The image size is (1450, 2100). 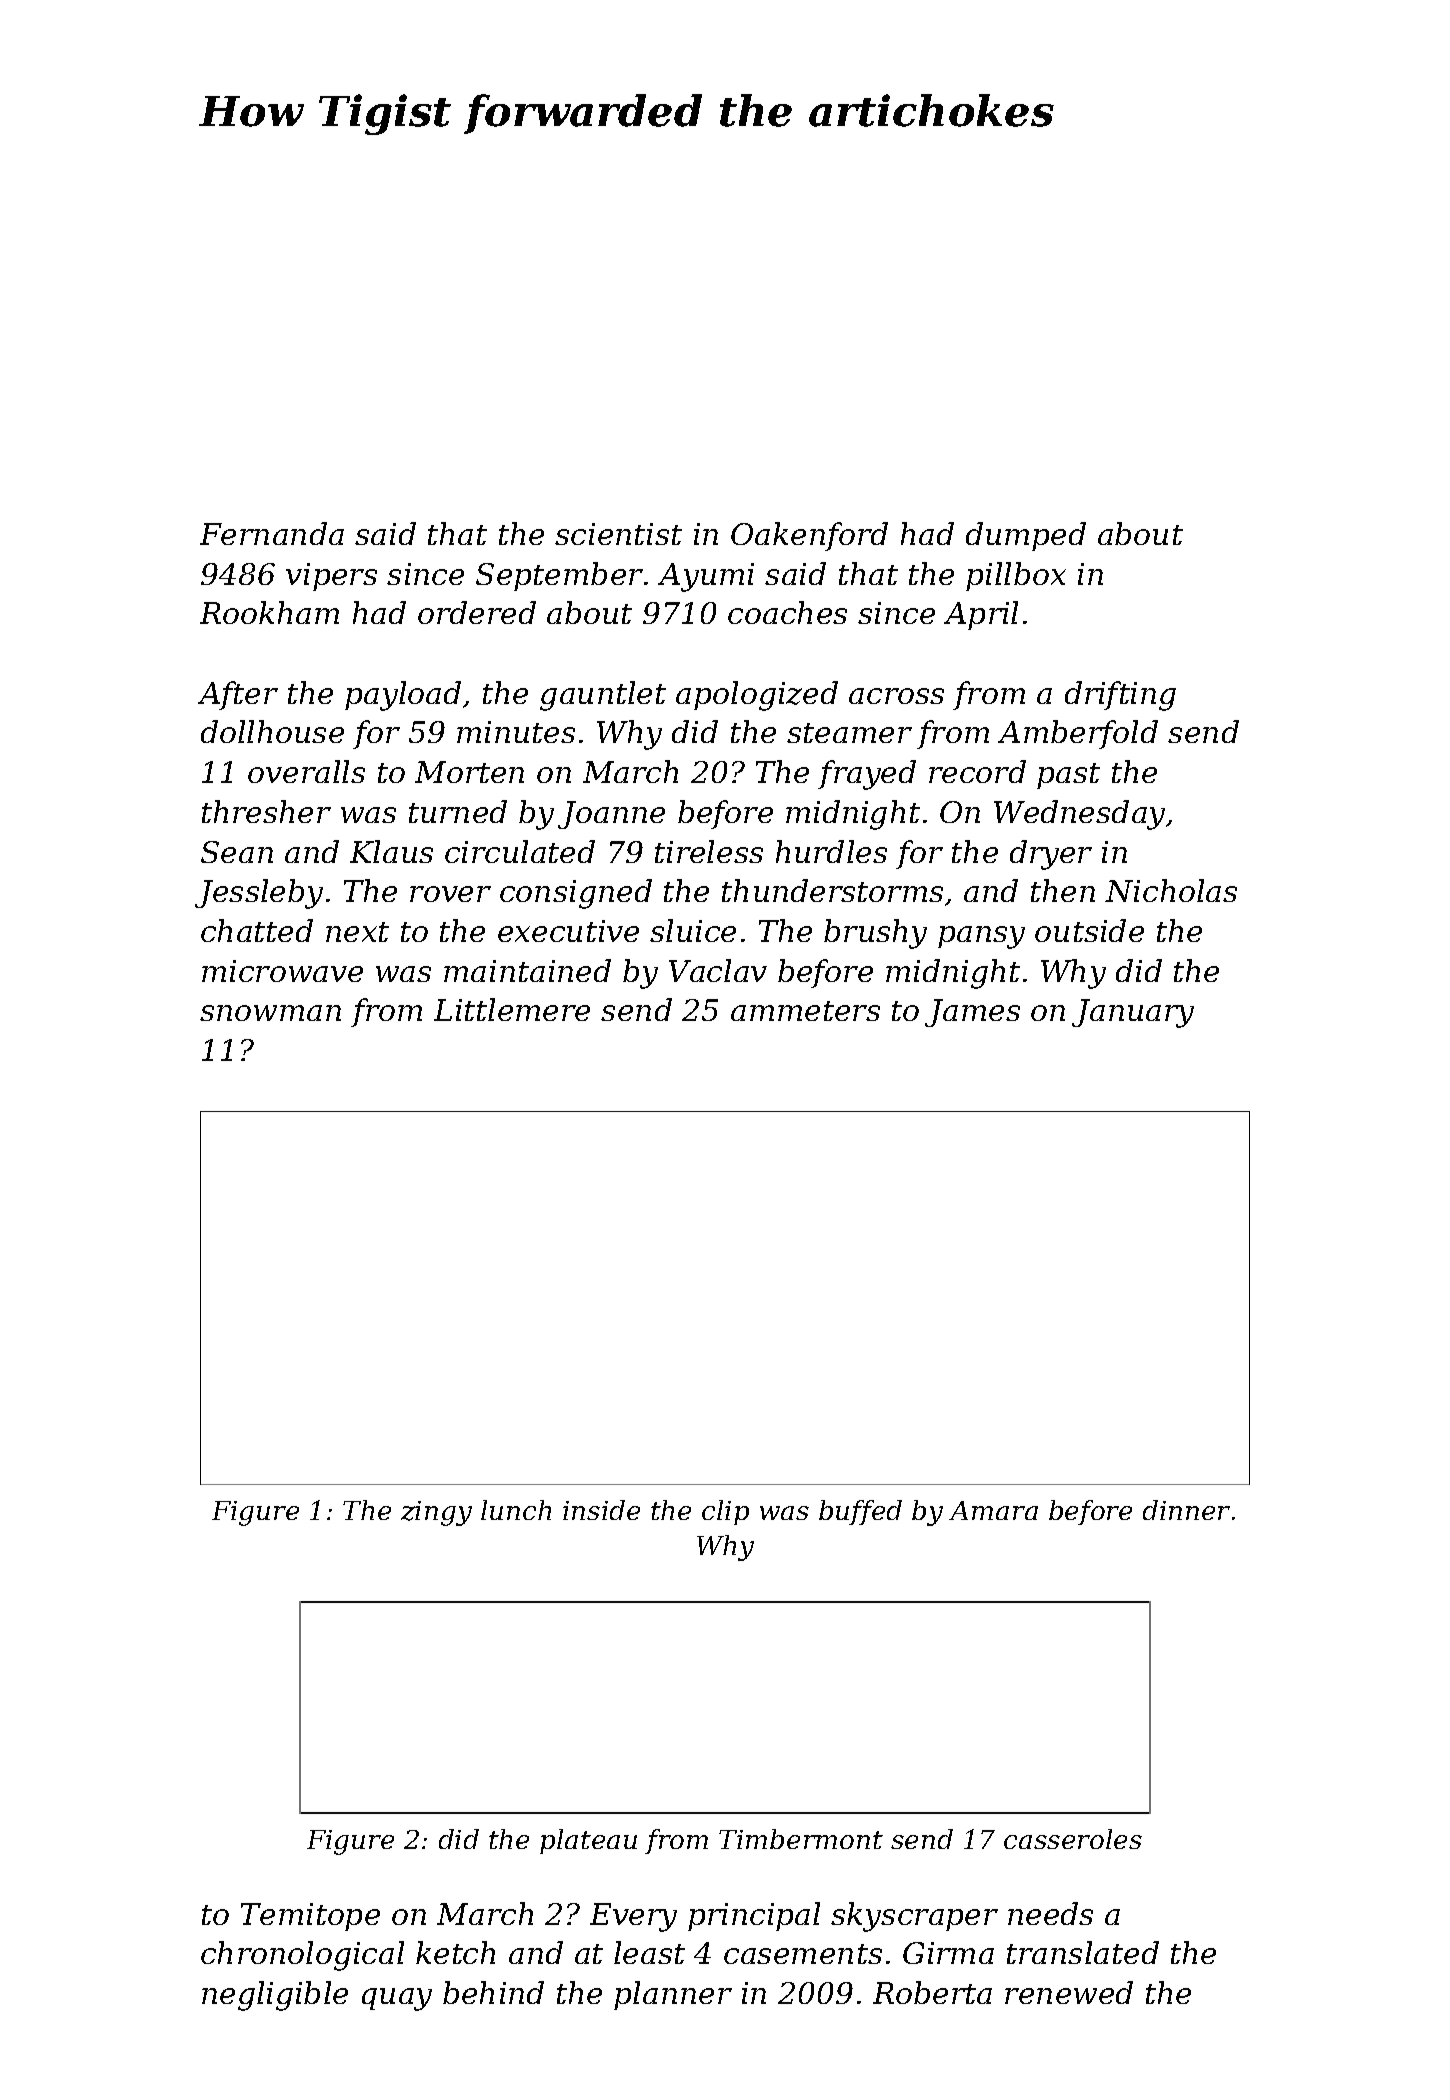 What do you see at coordinates (809, 536) in the document?
I see `Oakenford` at bounding box center [809, 536].
